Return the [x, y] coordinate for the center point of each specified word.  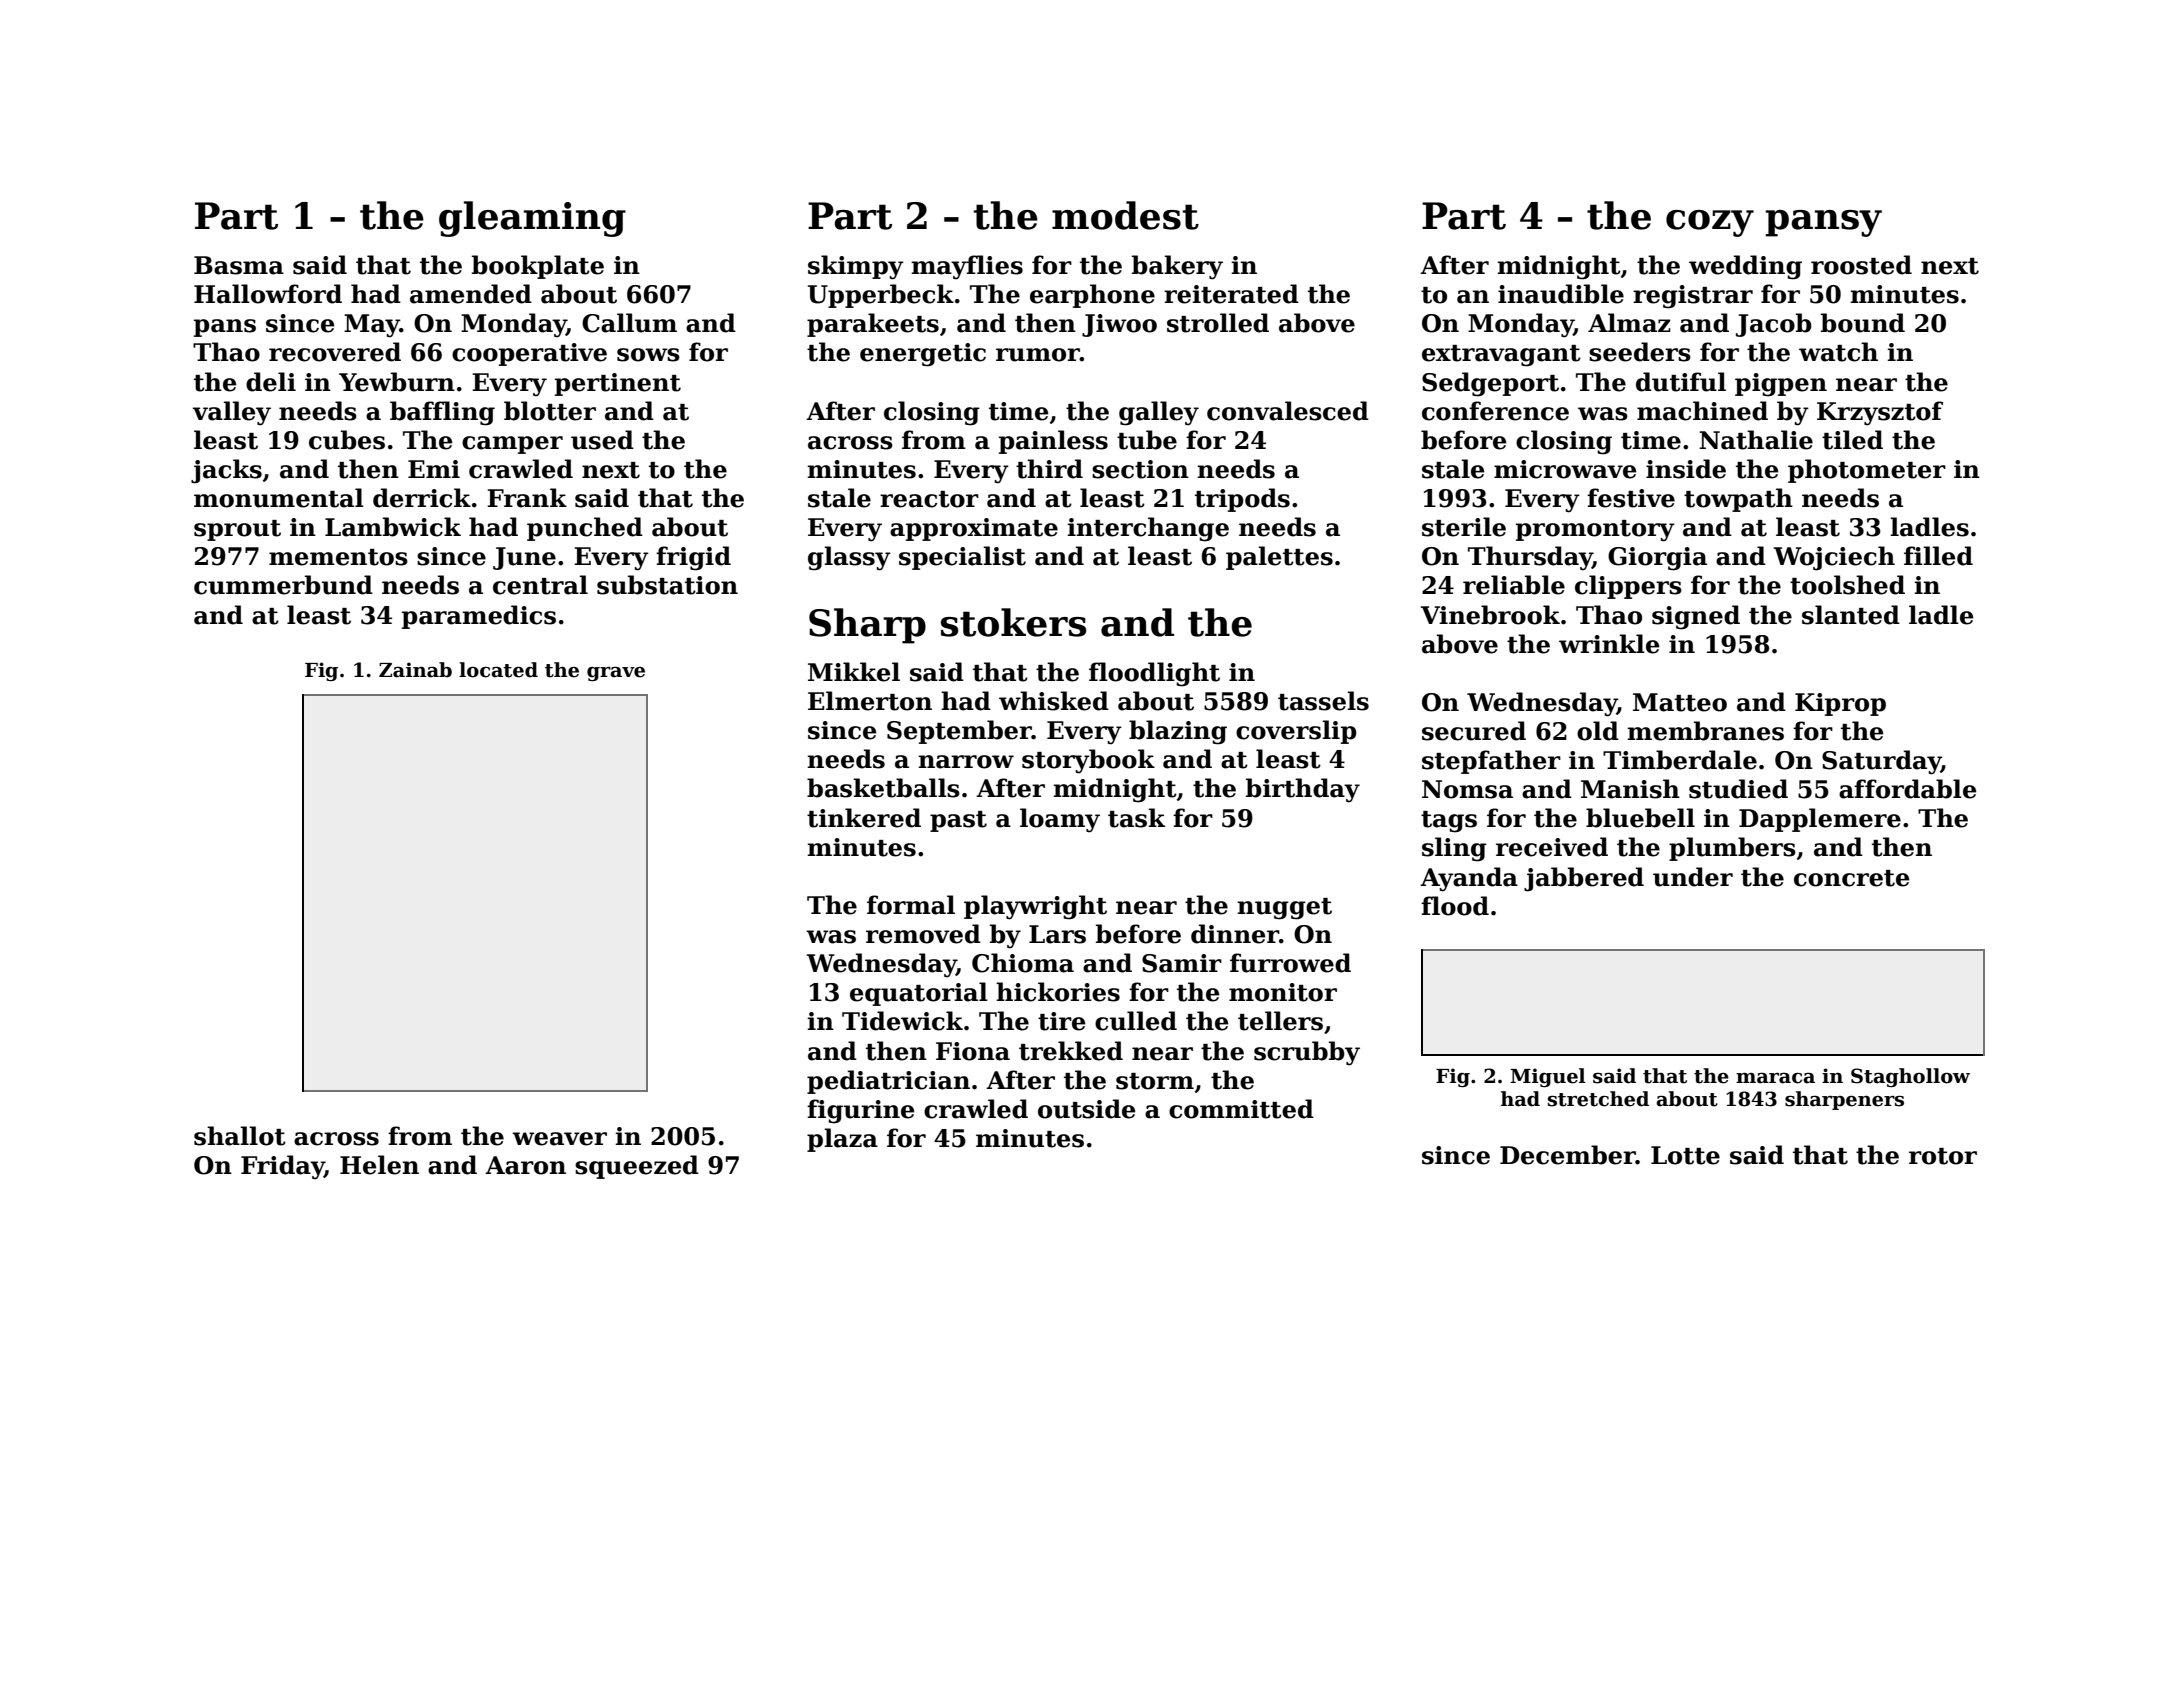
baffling [442, 413]
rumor [1038, 355]
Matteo [1680, 702]
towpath [1738, 500]
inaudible [1561, 294]
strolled [1218, 323]
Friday [282, 1167]
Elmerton [870, 701]
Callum [629, 323]
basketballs [883, 788]
